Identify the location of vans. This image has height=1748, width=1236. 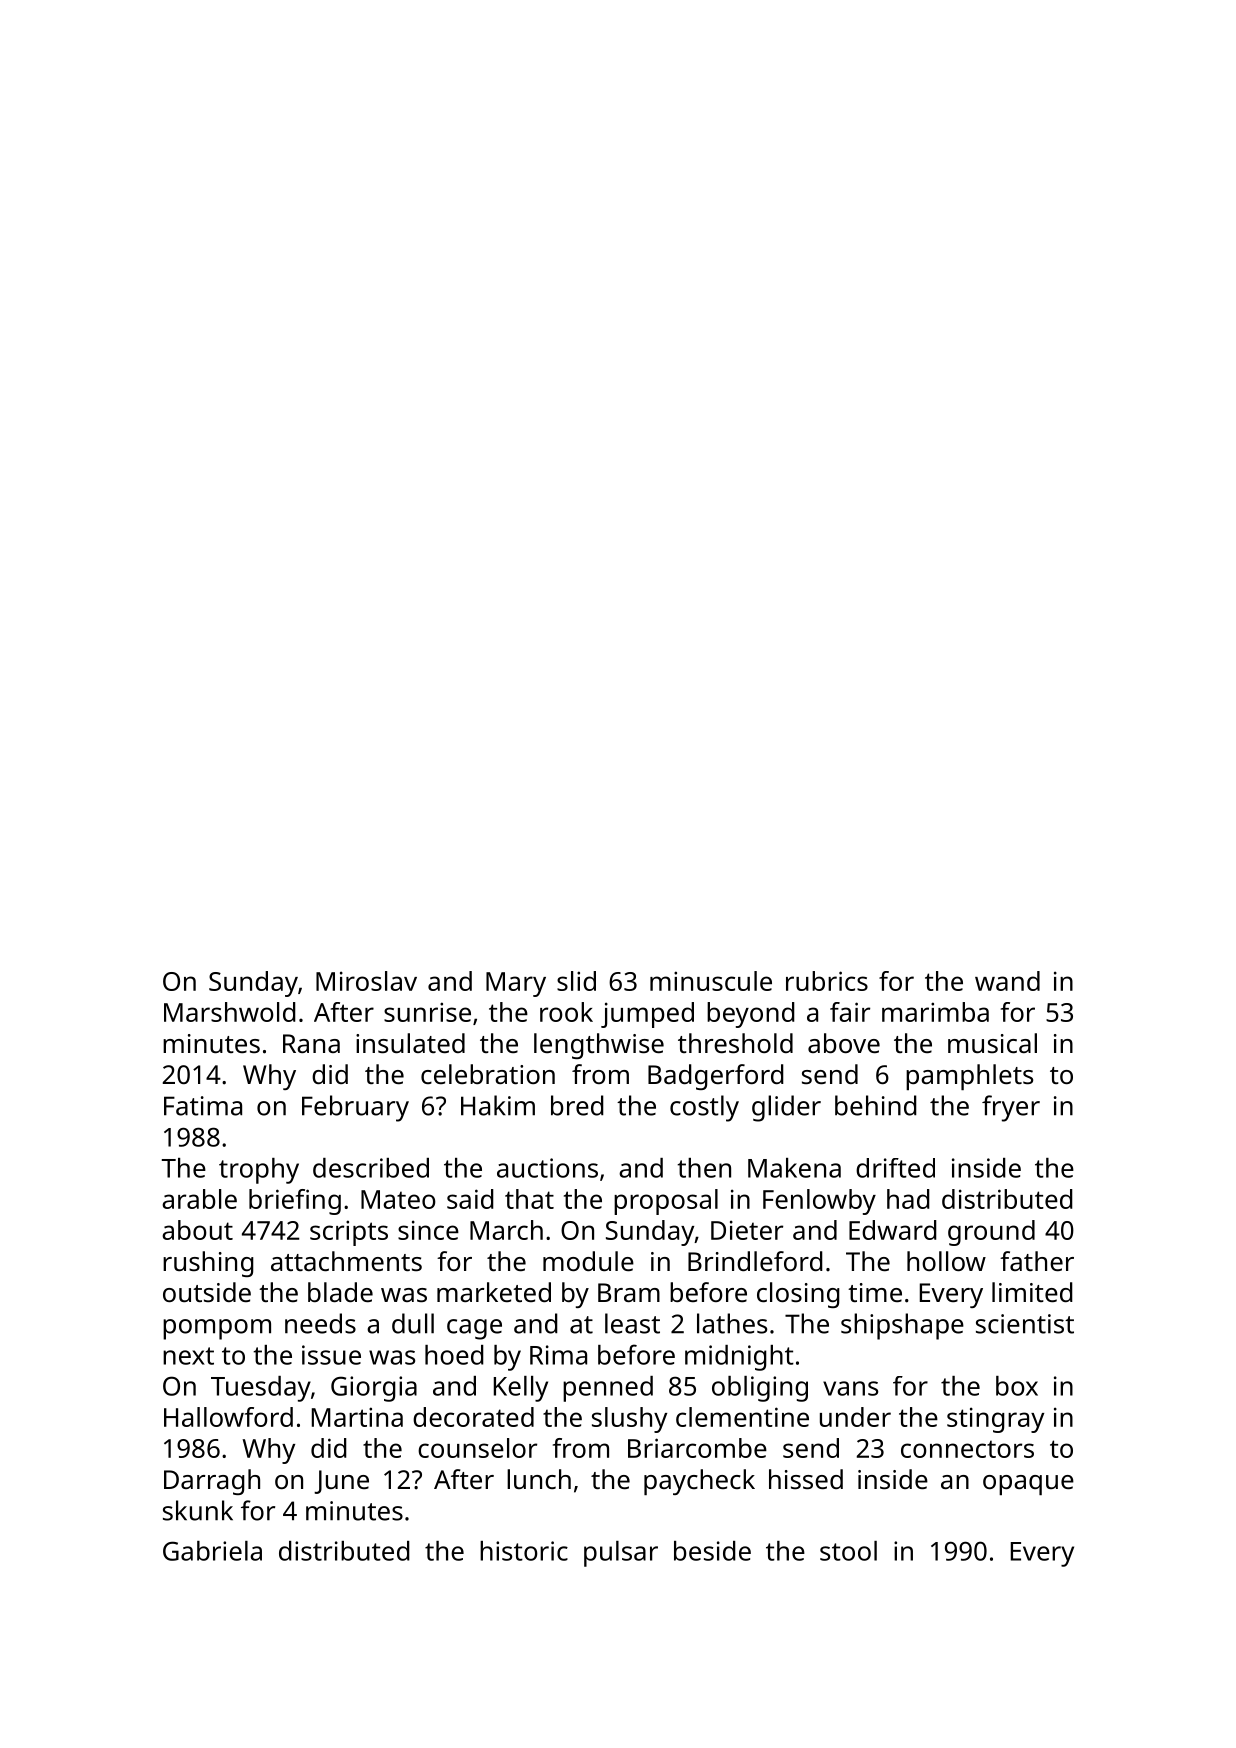
(850, 1388).
